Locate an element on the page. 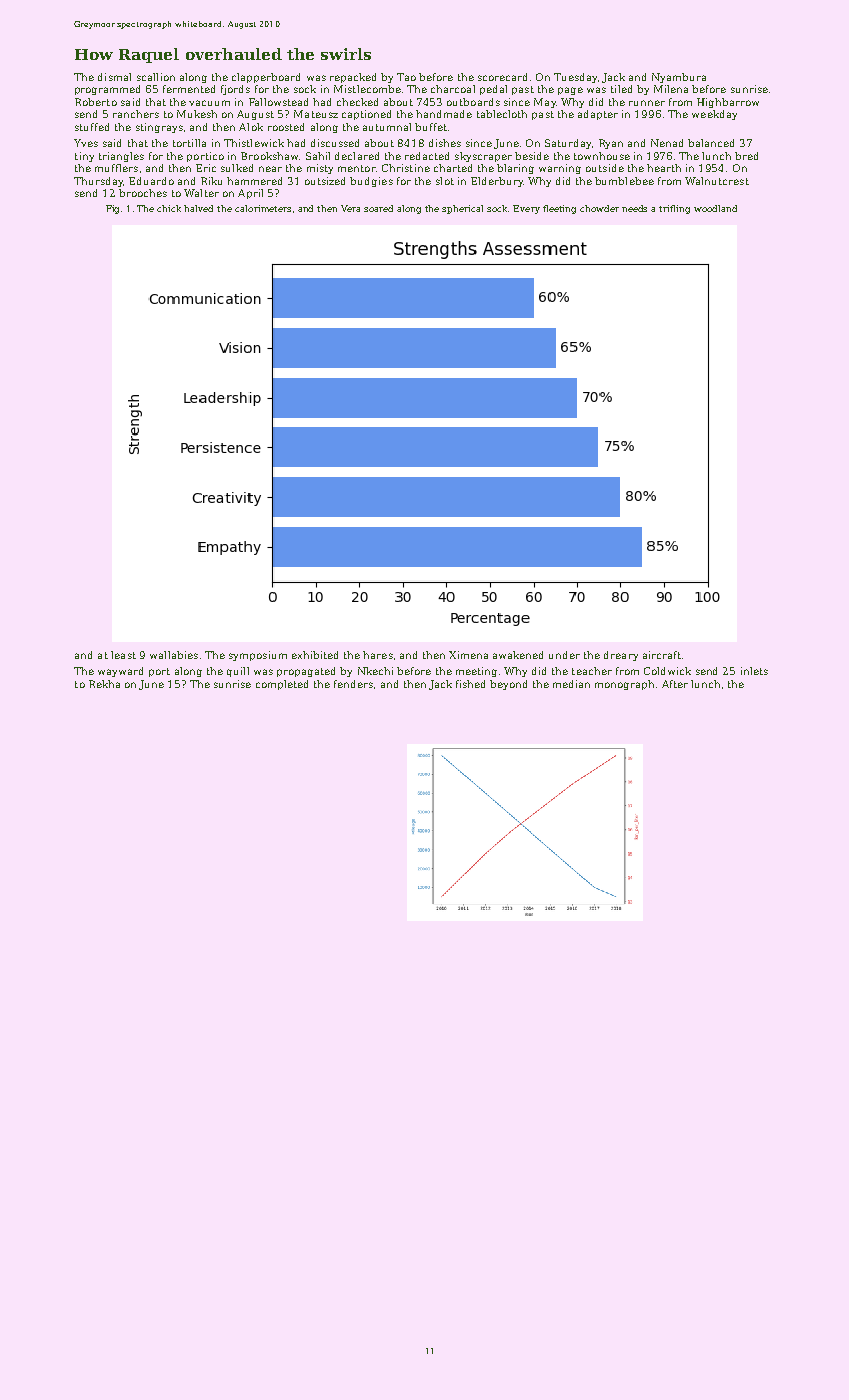 The width and height of the page is (849, 1400). wallabies is located at coordinates (174, 655).
